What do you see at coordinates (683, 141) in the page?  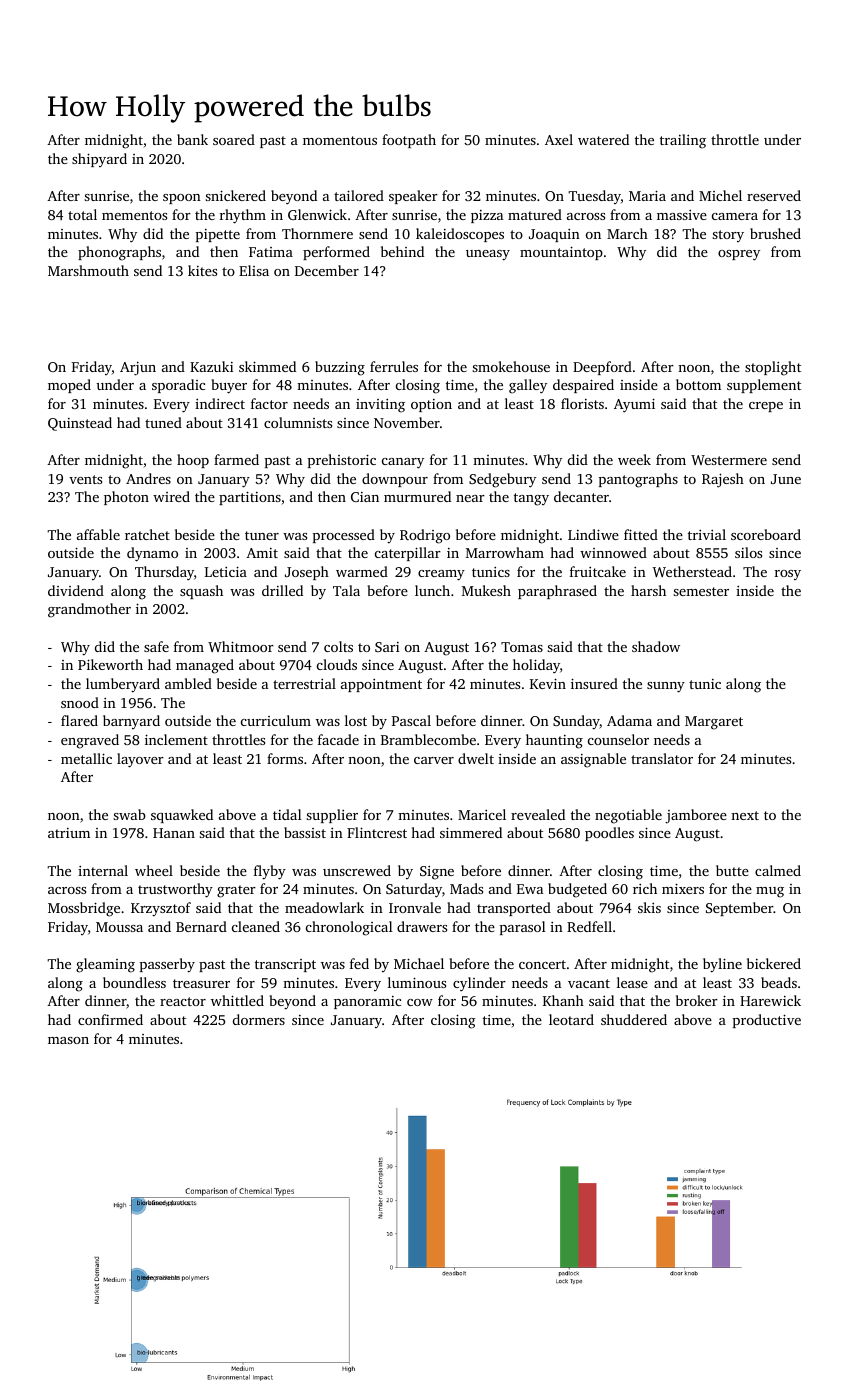 I see `trailing` at bounding box center [683, 141].
